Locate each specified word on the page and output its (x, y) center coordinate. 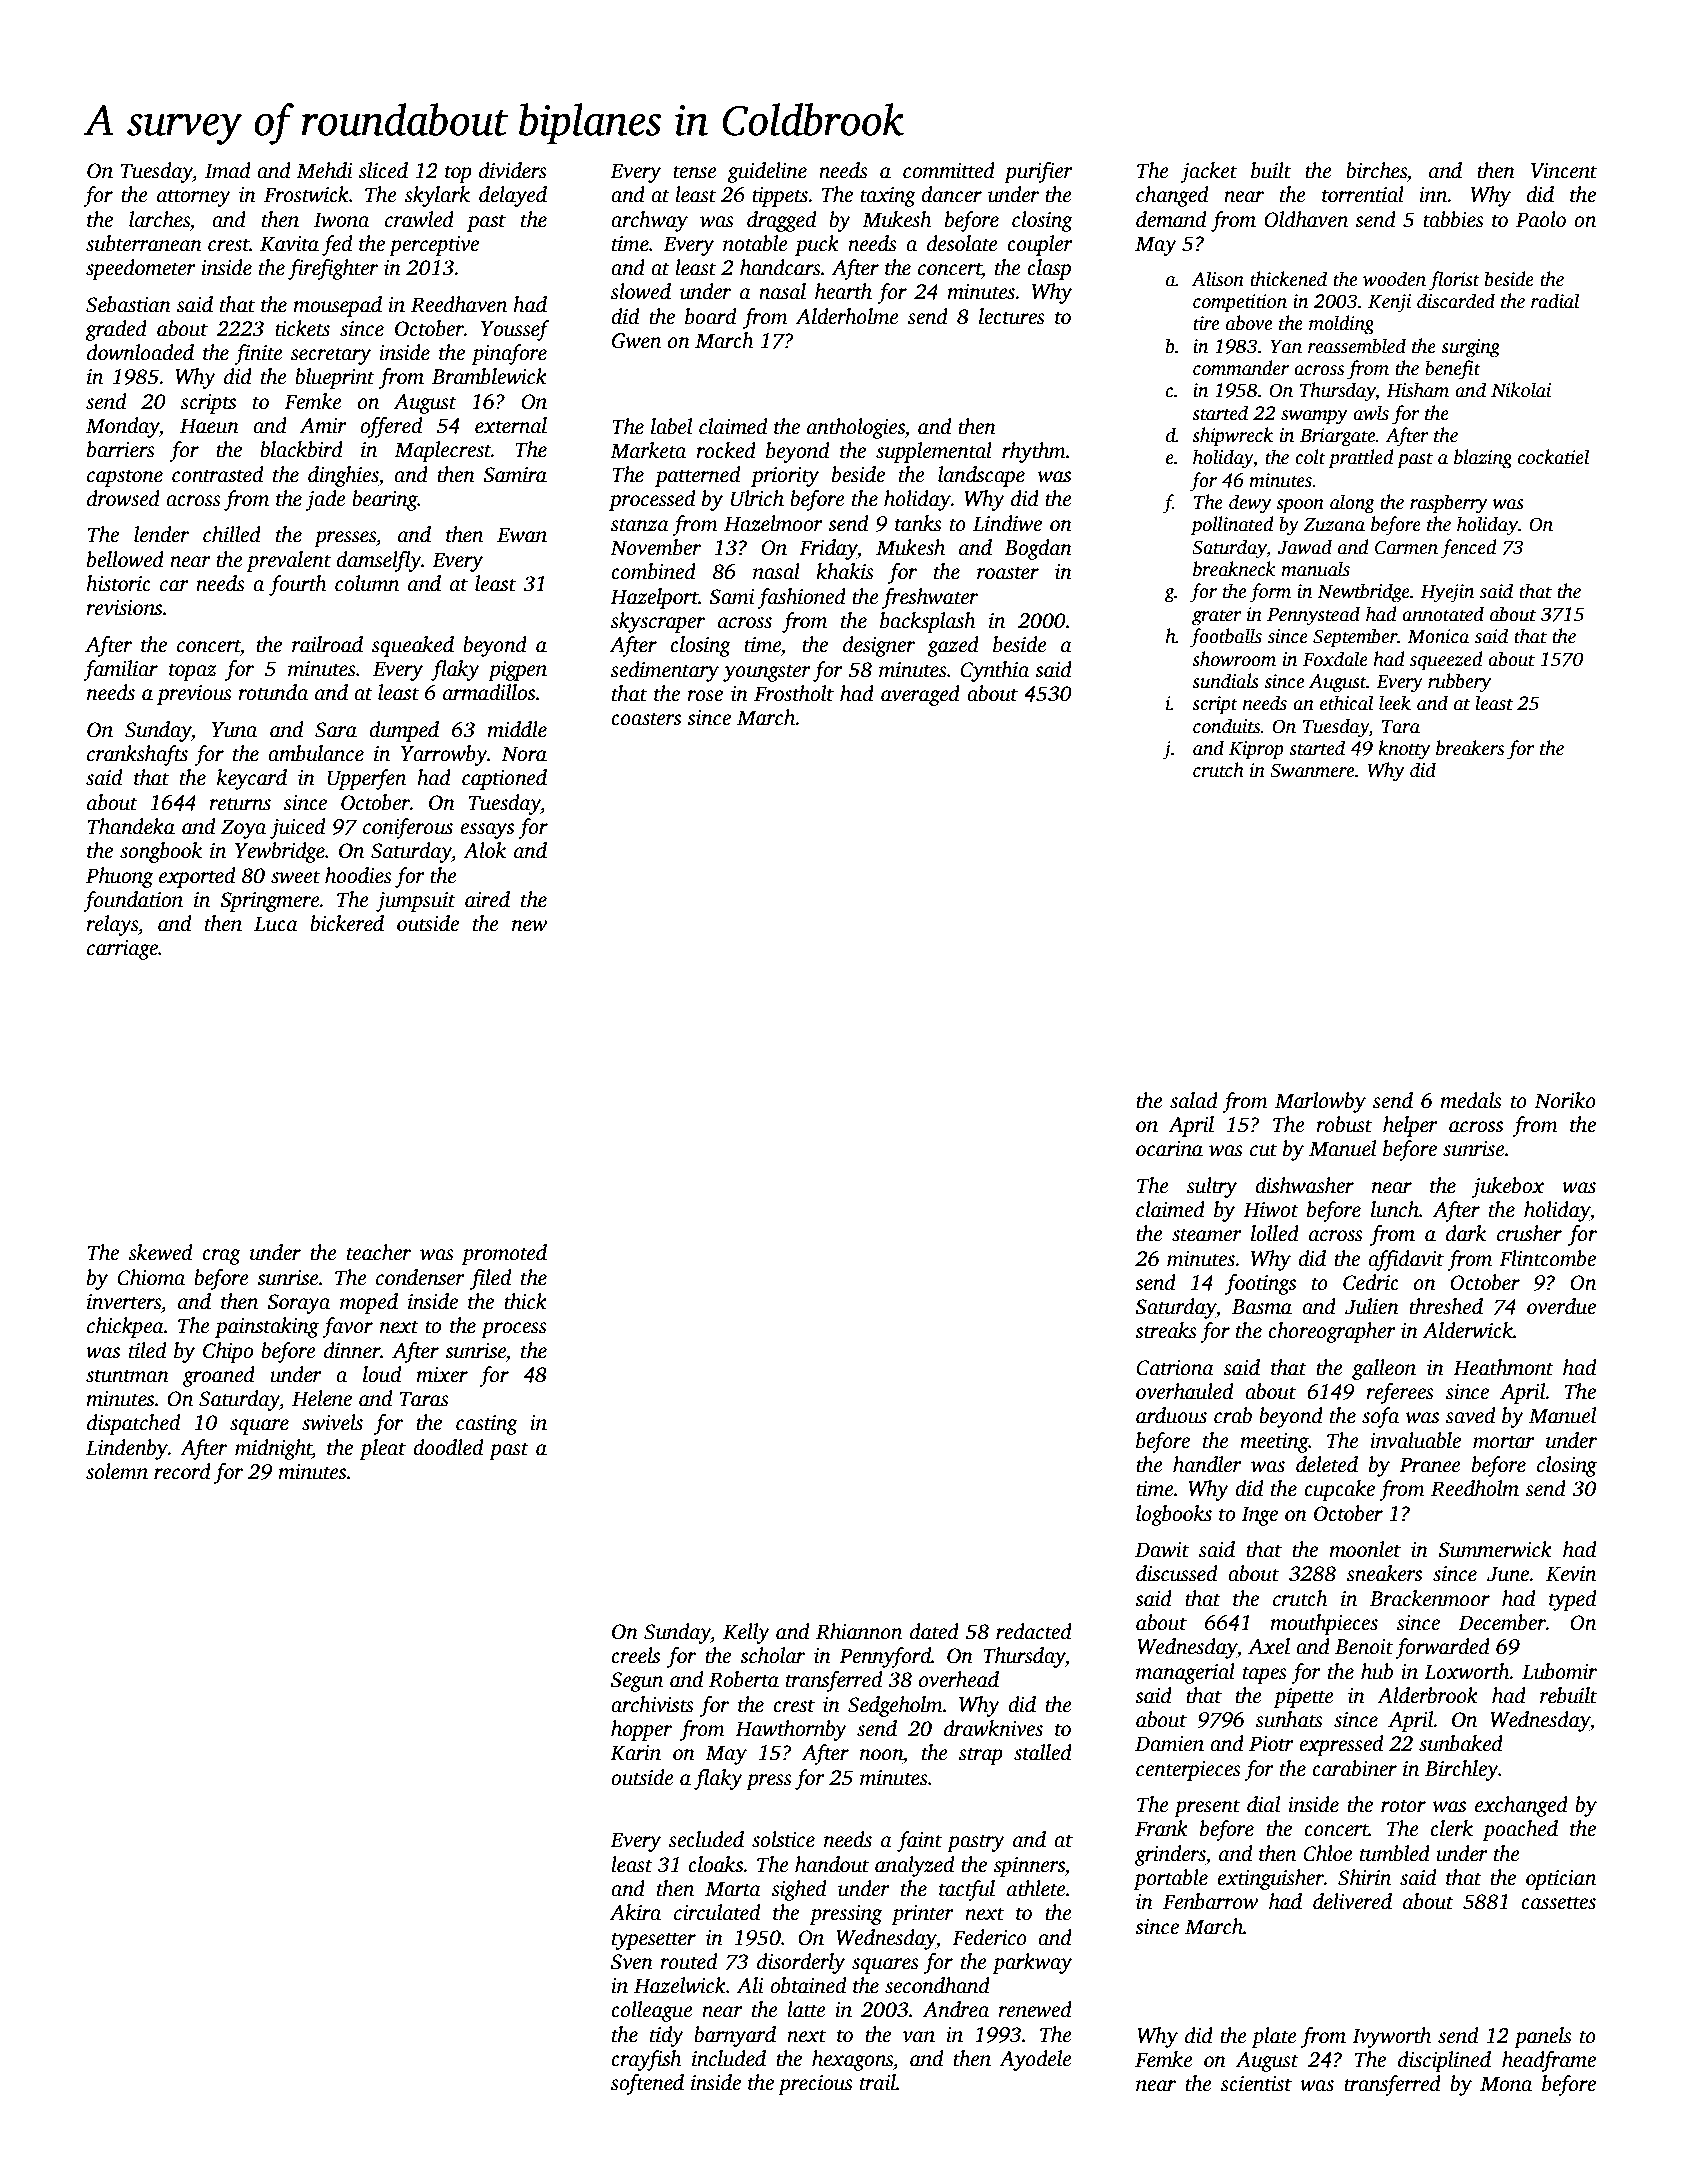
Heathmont (1503, 1367)
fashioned (801, 598)
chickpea (125, 1327)
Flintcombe (1547, 1258)
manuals (1315, 569)
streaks (1166, 1330)
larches (159, 219)
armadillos (489, 692)
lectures (1012, 316)
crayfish (646, 2060)
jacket (1208, 172)
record (182, 1471)
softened (647, 2084)
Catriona (1175, 1368)
